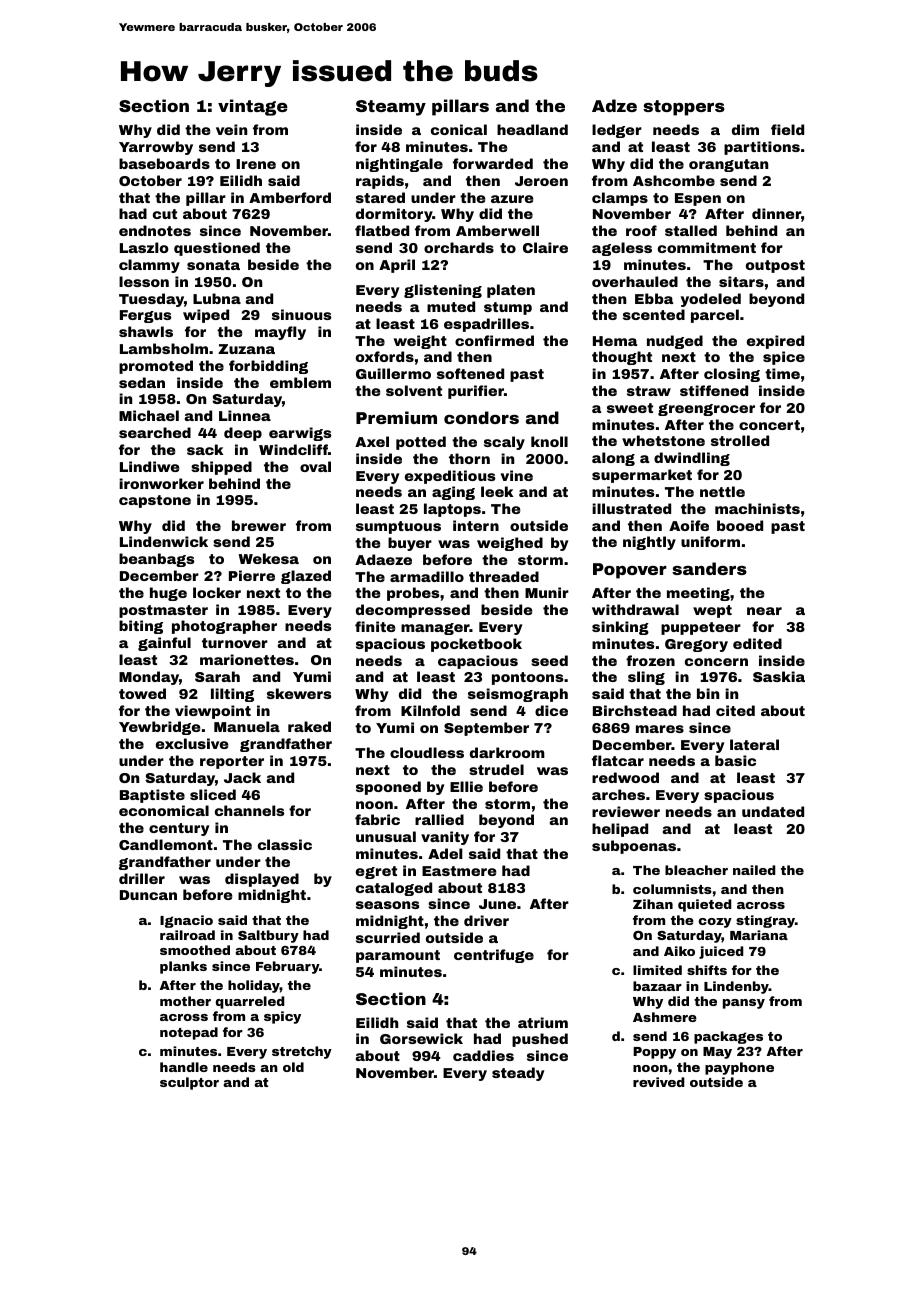  What do you see at coordinates (391, 108) in the screenshot?
I see `Steamy` at bounding box center [391, 108].
